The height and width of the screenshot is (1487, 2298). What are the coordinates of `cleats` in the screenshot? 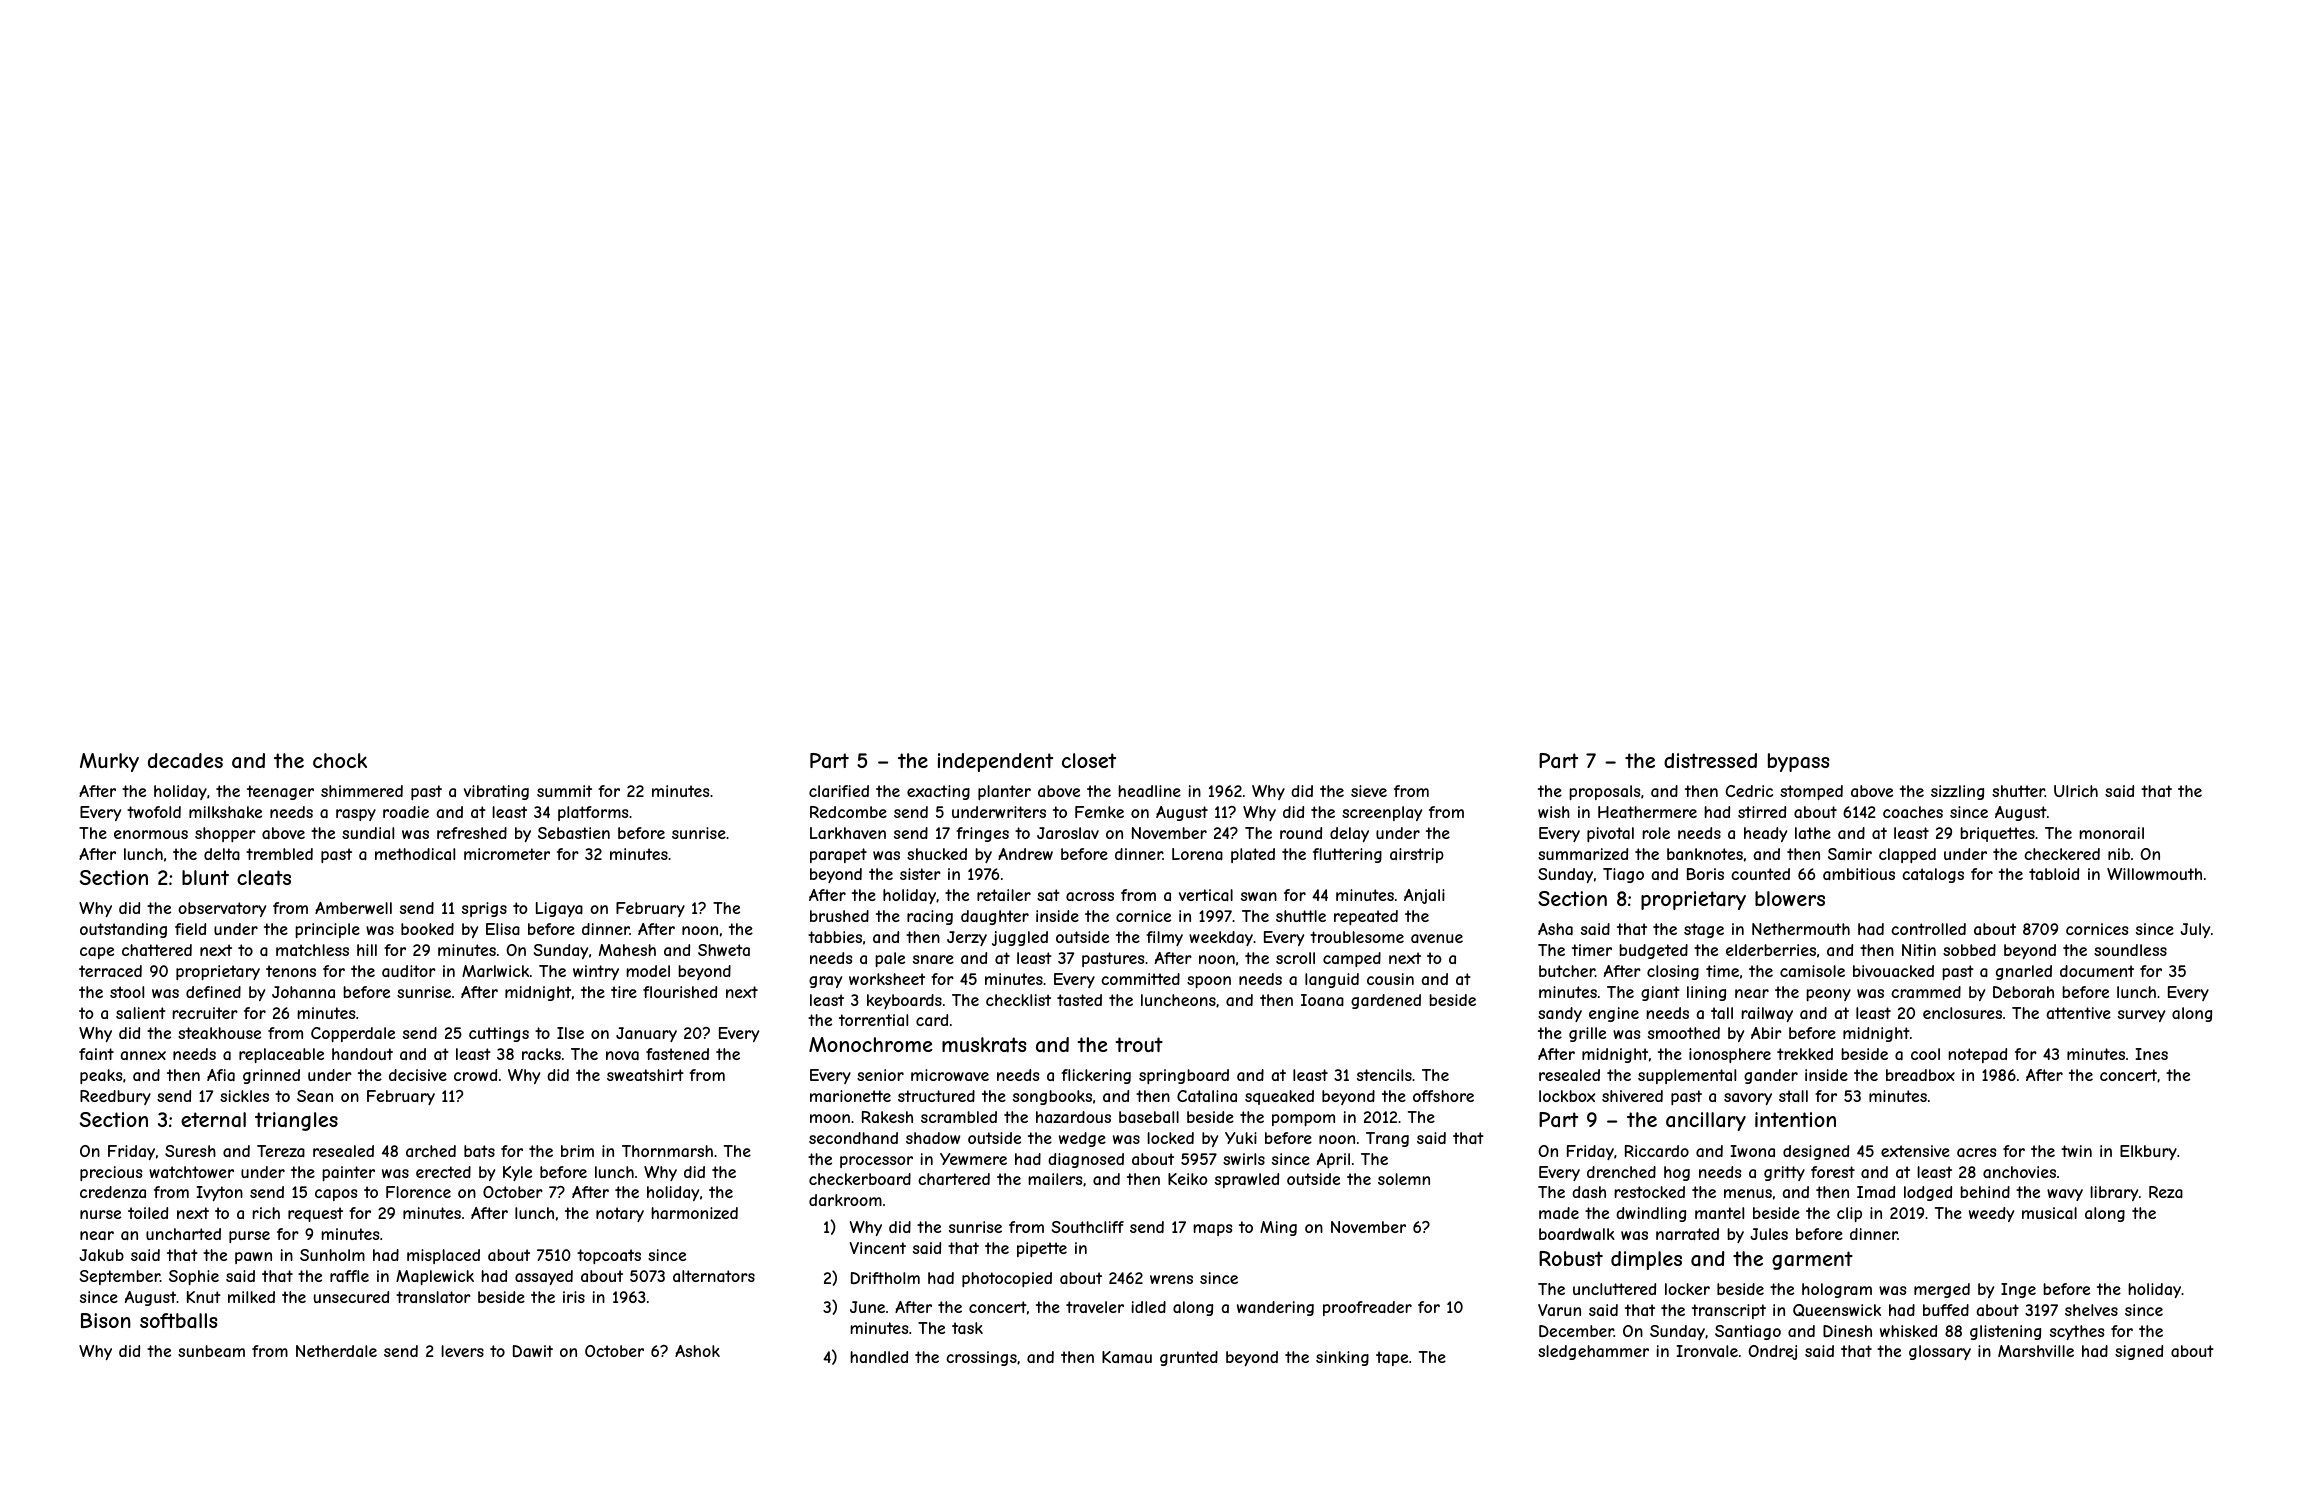 It's located at (264, 877).
